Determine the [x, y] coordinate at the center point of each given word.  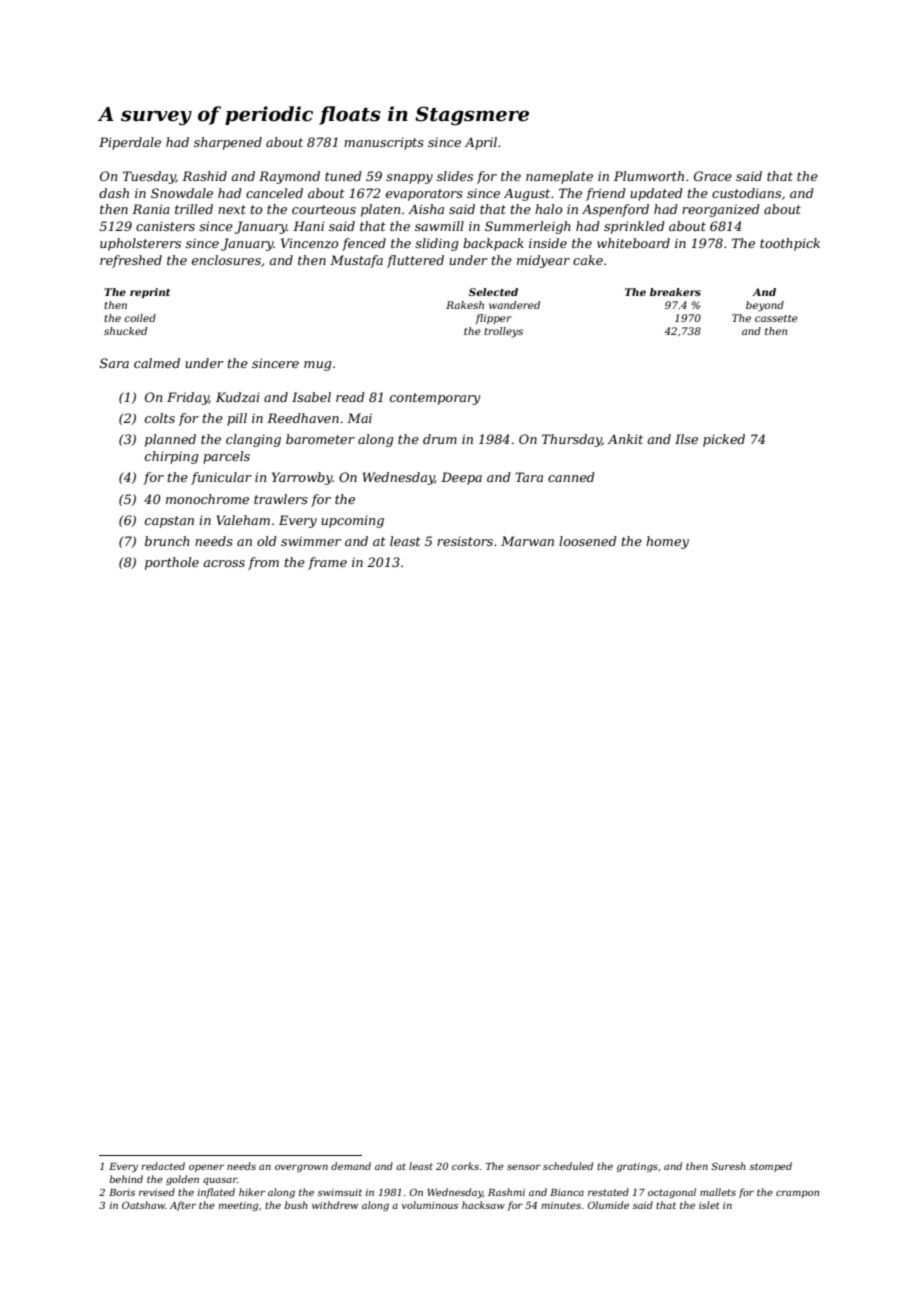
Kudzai [238, 397]
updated [656, 194]
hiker [252, 1192]
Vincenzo [309, 243]
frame [327, 563]
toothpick [790, 244]
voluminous [430, 1205]
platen [380, 210]
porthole [172, 563]
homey [667, 542]
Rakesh [465, 305]
